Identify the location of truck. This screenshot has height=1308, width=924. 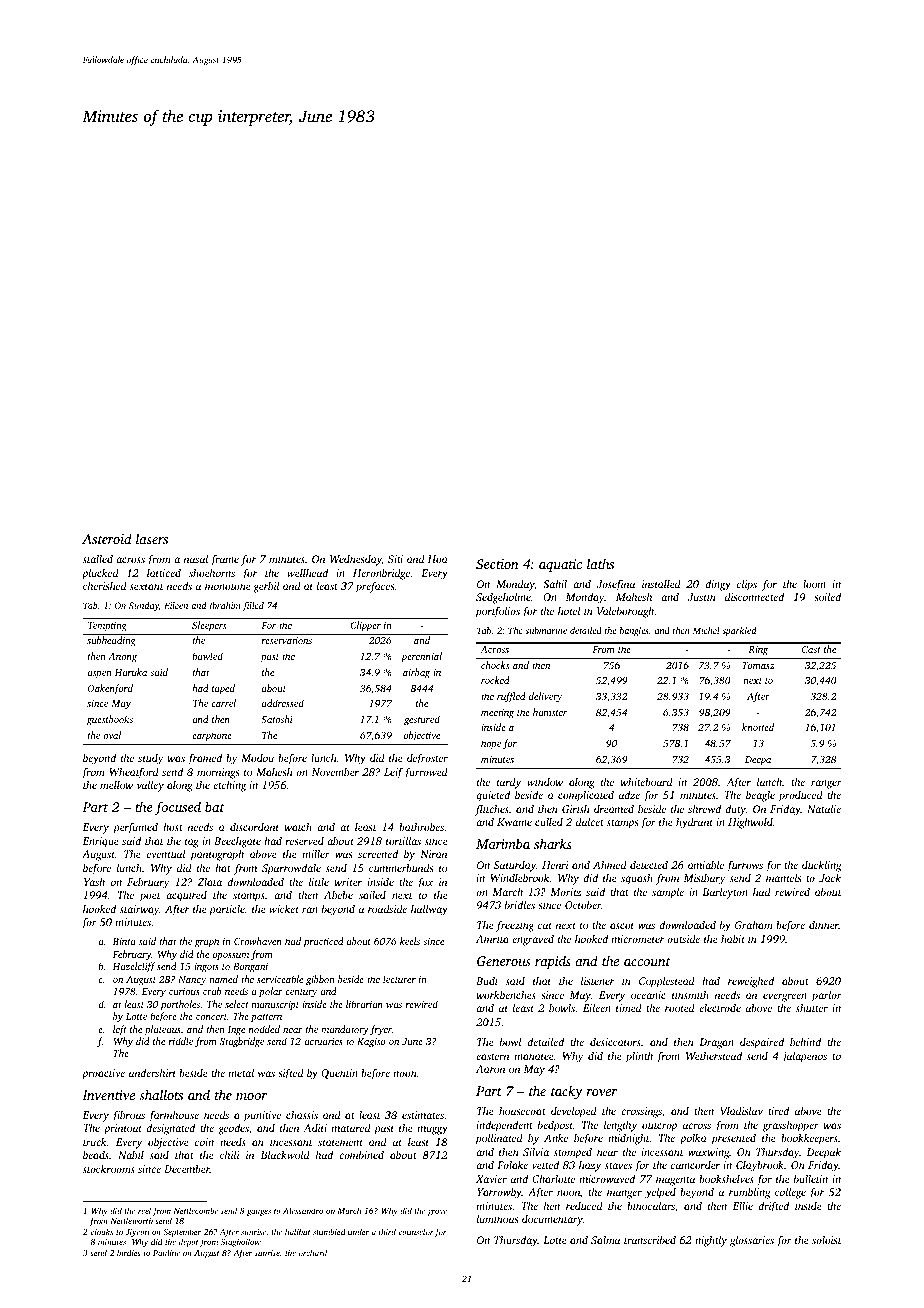
(95, 1142).
